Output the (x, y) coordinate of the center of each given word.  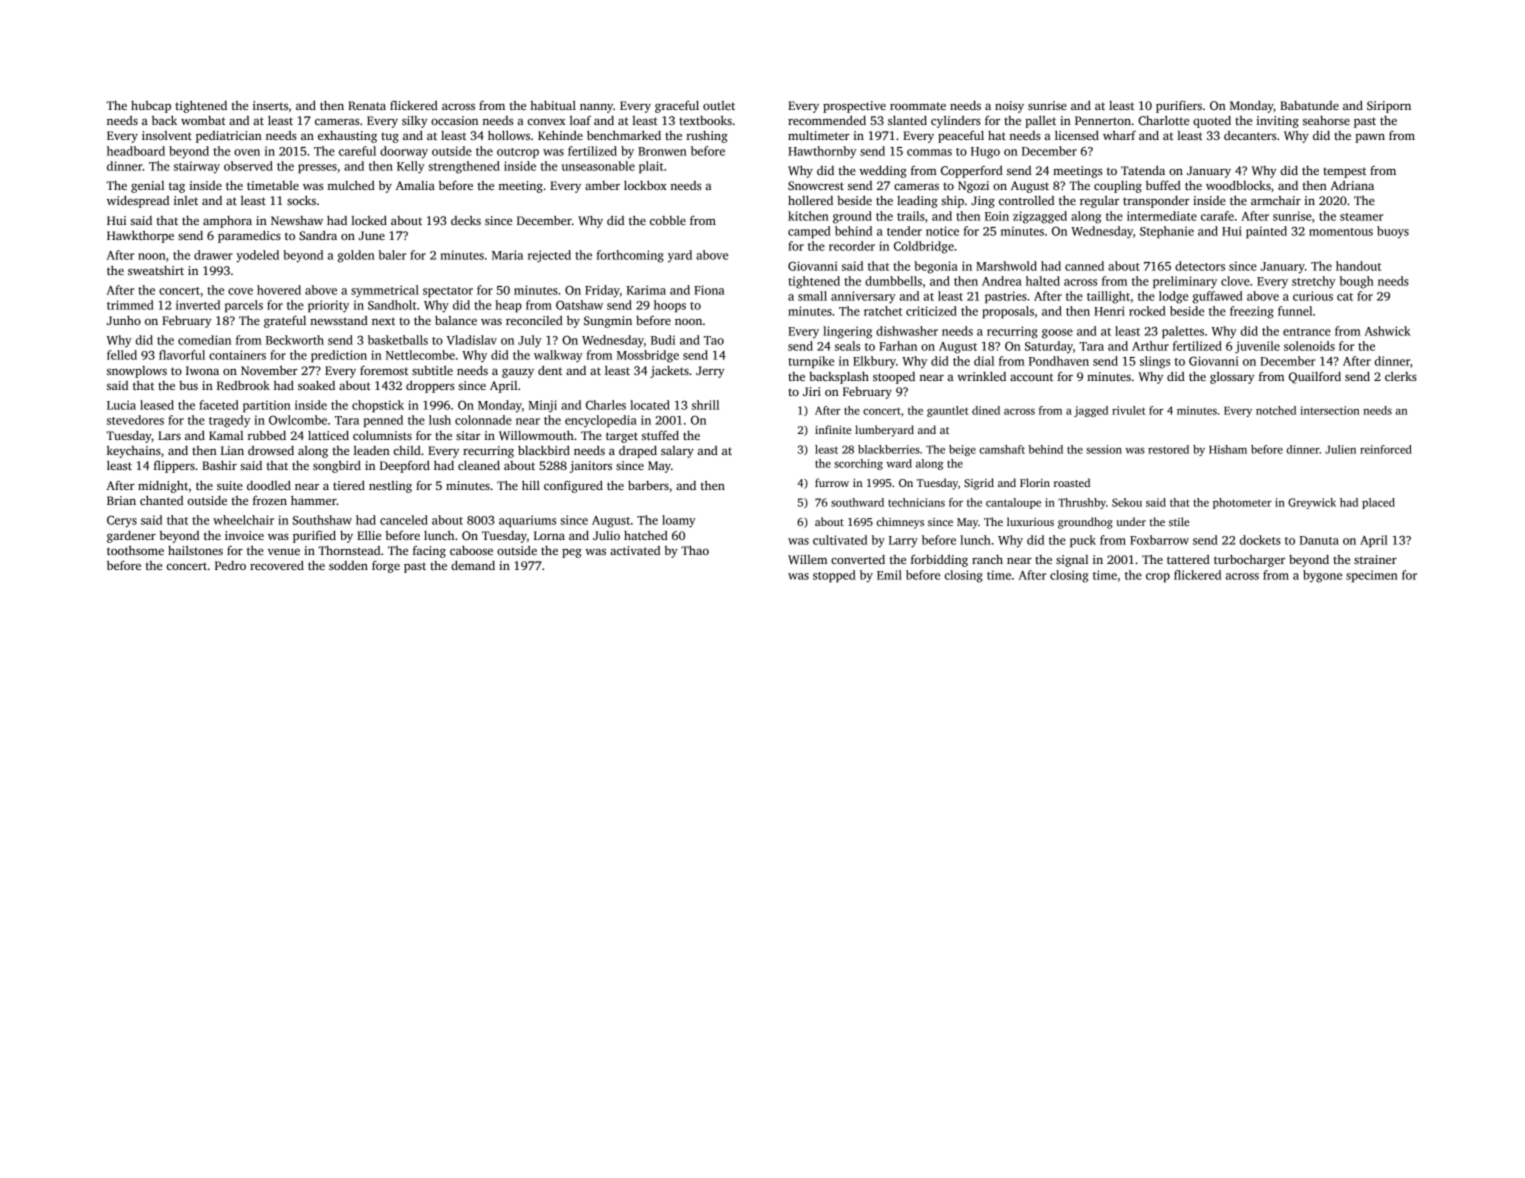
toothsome (135, 550)
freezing (1252, 312)
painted (1266, 232)
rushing (707, 137)
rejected (549, 256)
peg (572, 553)
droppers (430, 387)
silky (415, 122)
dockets (1260, 540)
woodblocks (1238, 185)
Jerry (710, 372)
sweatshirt (156, 270)
